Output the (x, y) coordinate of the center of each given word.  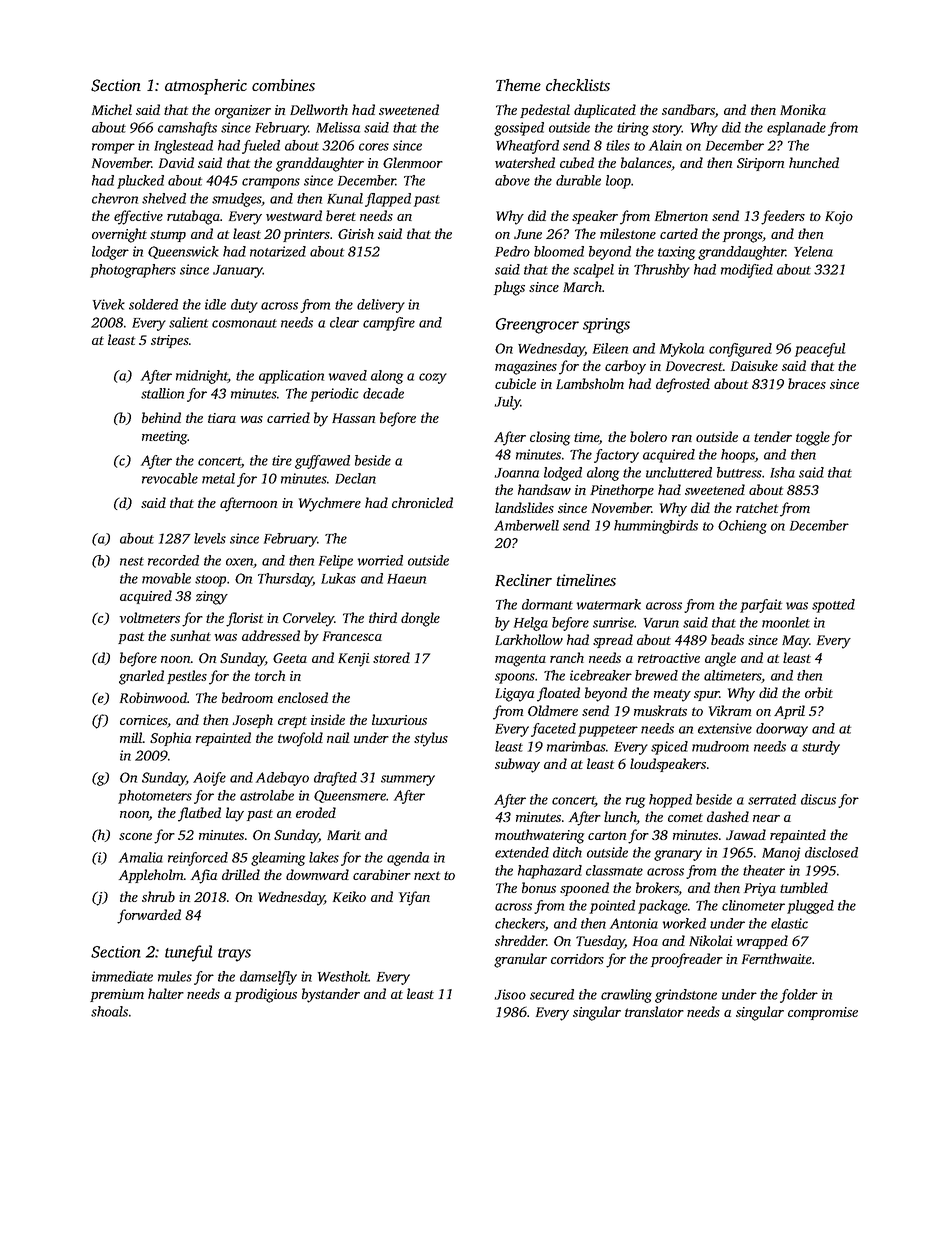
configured (740, 350)
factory (616, 456)
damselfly (268, 978)
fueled (261, 147)
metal (218, 478)
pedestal (545, 111)
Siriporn (760, 164)
